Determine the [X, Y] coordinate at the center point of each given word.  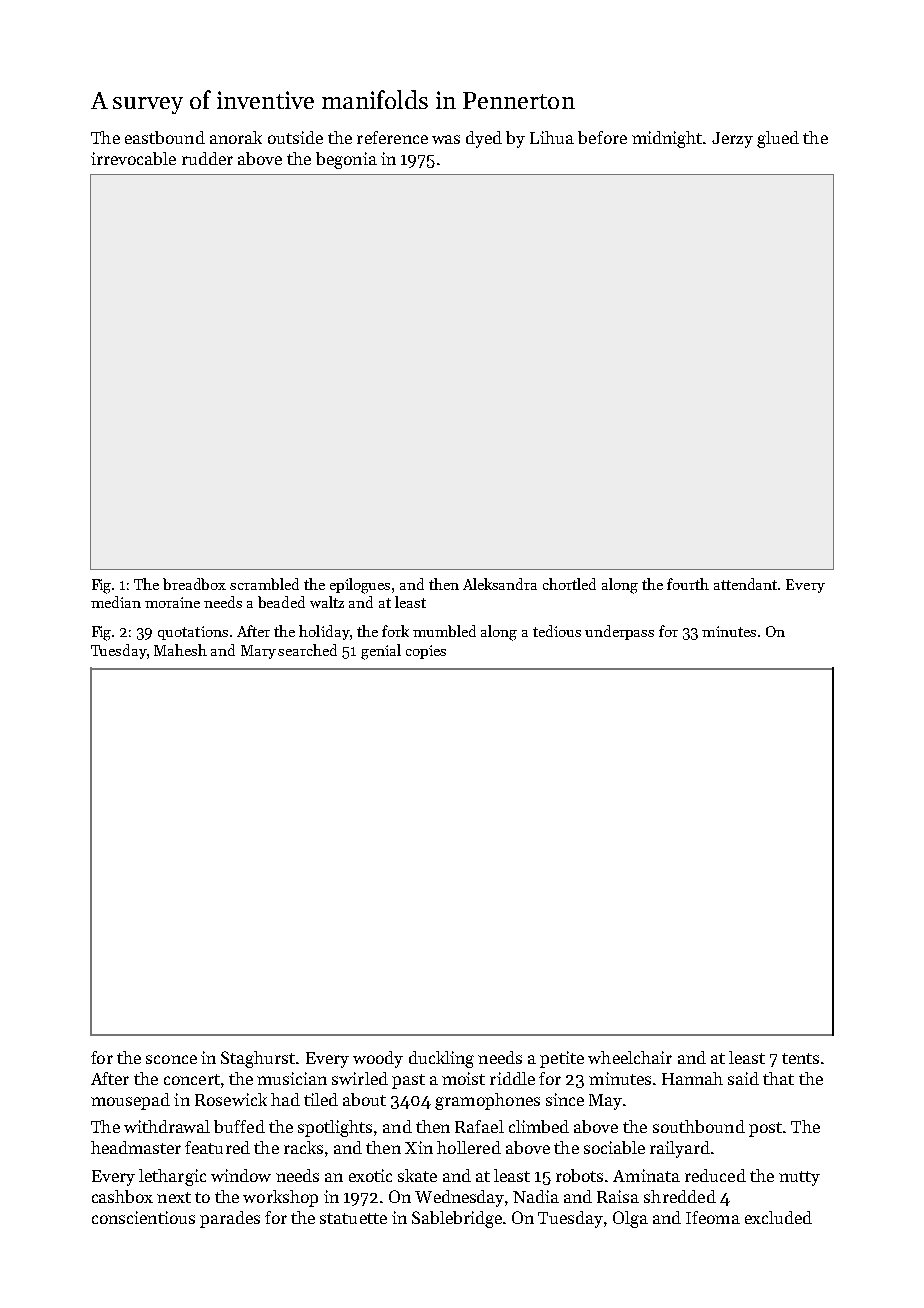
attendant [746, 584]
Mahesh [180, 650]
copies [426, 652]
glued [778, 139]
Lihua [552, 137]
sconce [171, 1059]
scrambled [264, 584]
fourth [688, 584]
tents [800, 1058]
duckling [441, 1059]
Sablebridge [457, 1219]
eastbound [165, 137]
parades [230, 1219]
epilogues [360, 586]
